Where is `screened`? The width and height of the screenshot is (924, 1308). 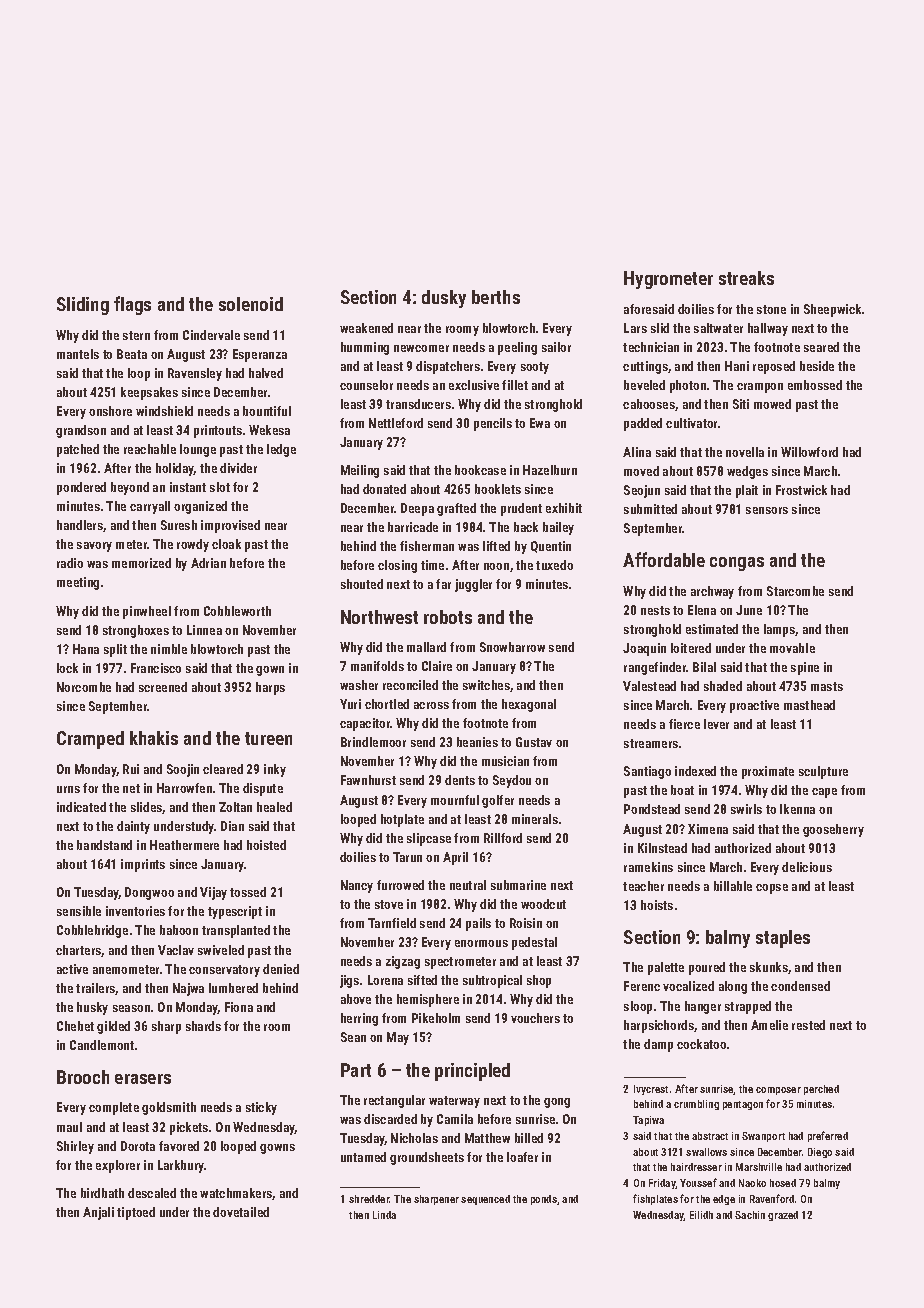 screened is located at coordinates (163, 687).
